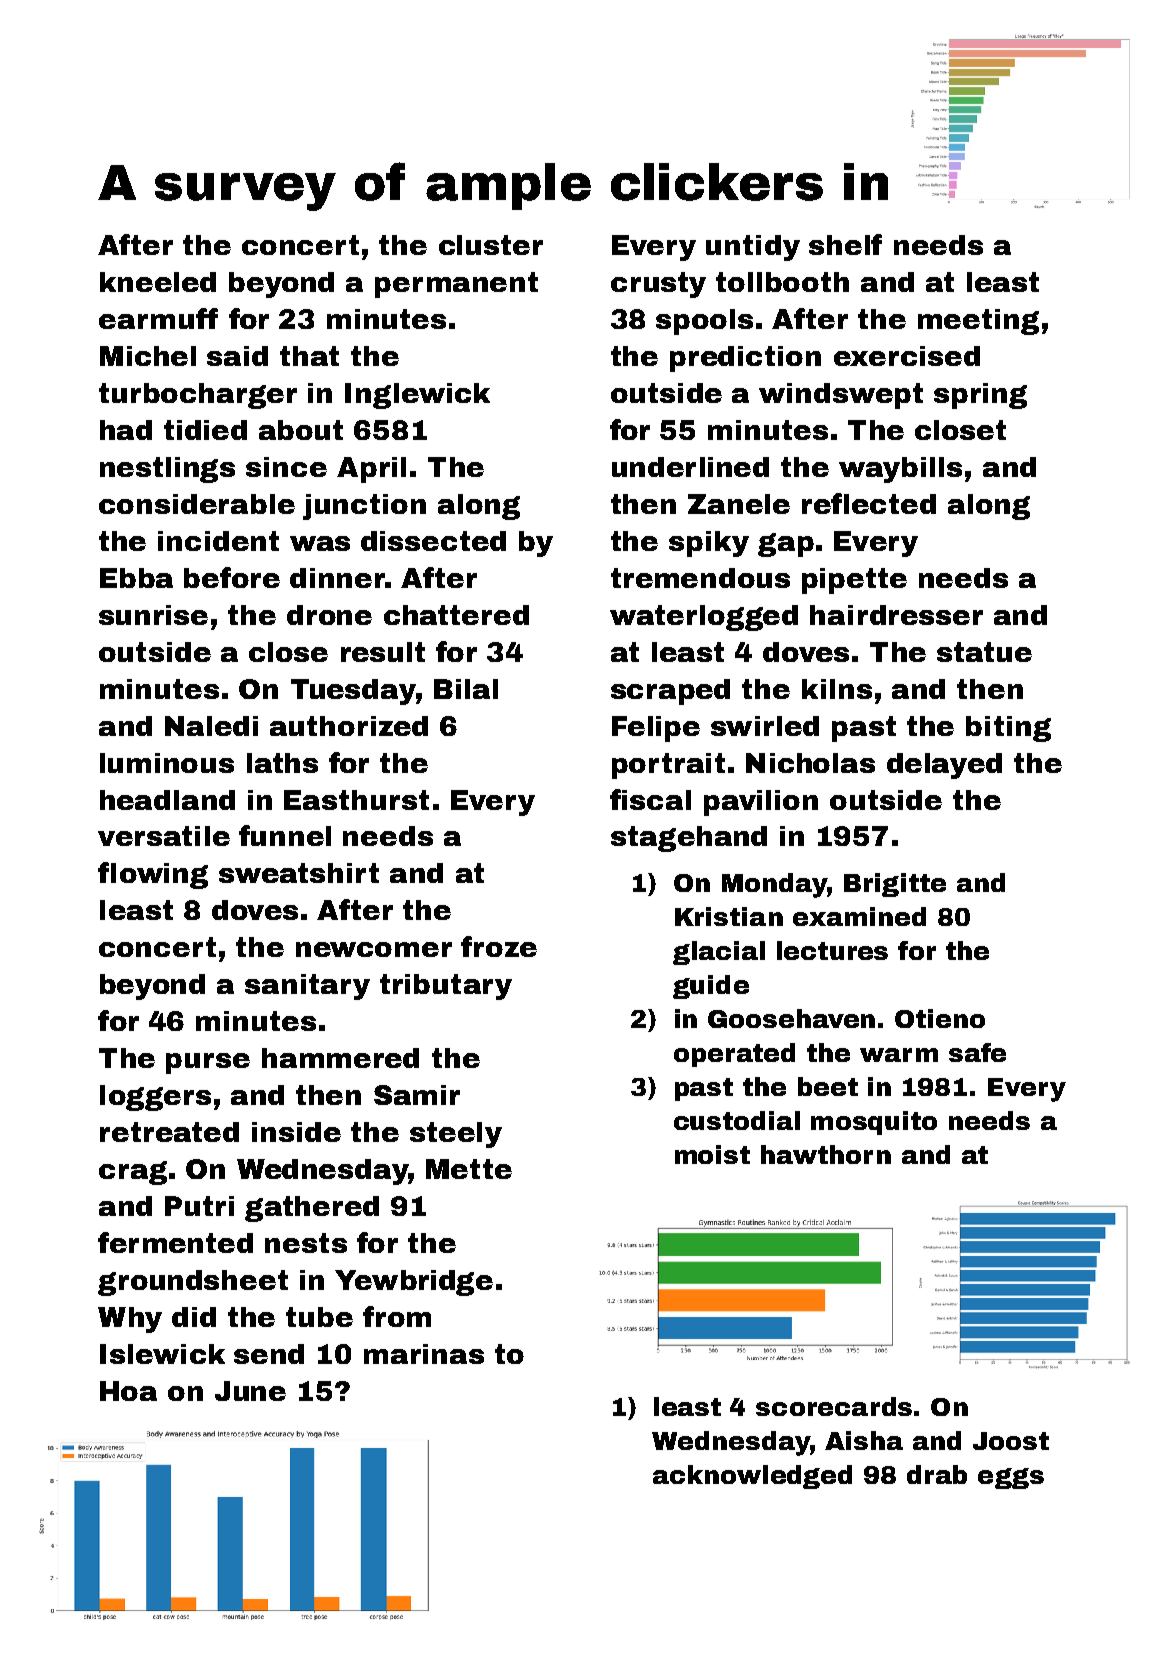 Image resolution: width=1165 pixels, height=1654 pixels. I want to click on pavilion, so click(761, 803).
